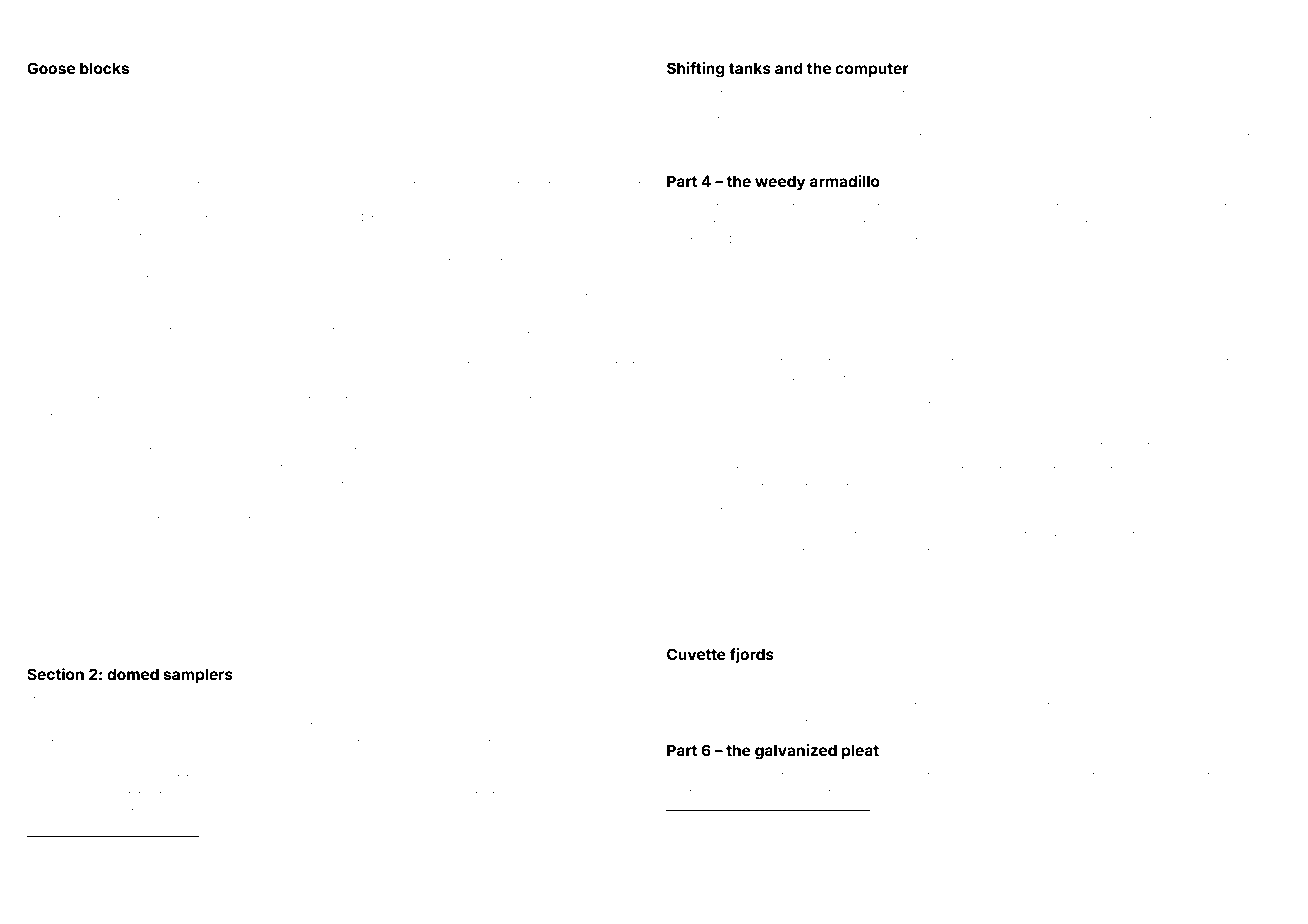 Image resolution: width=1308 pixels, height=924 pixels. Describe the element at coordinates (113, 484) in the document. I see `bassinet` at that location.
